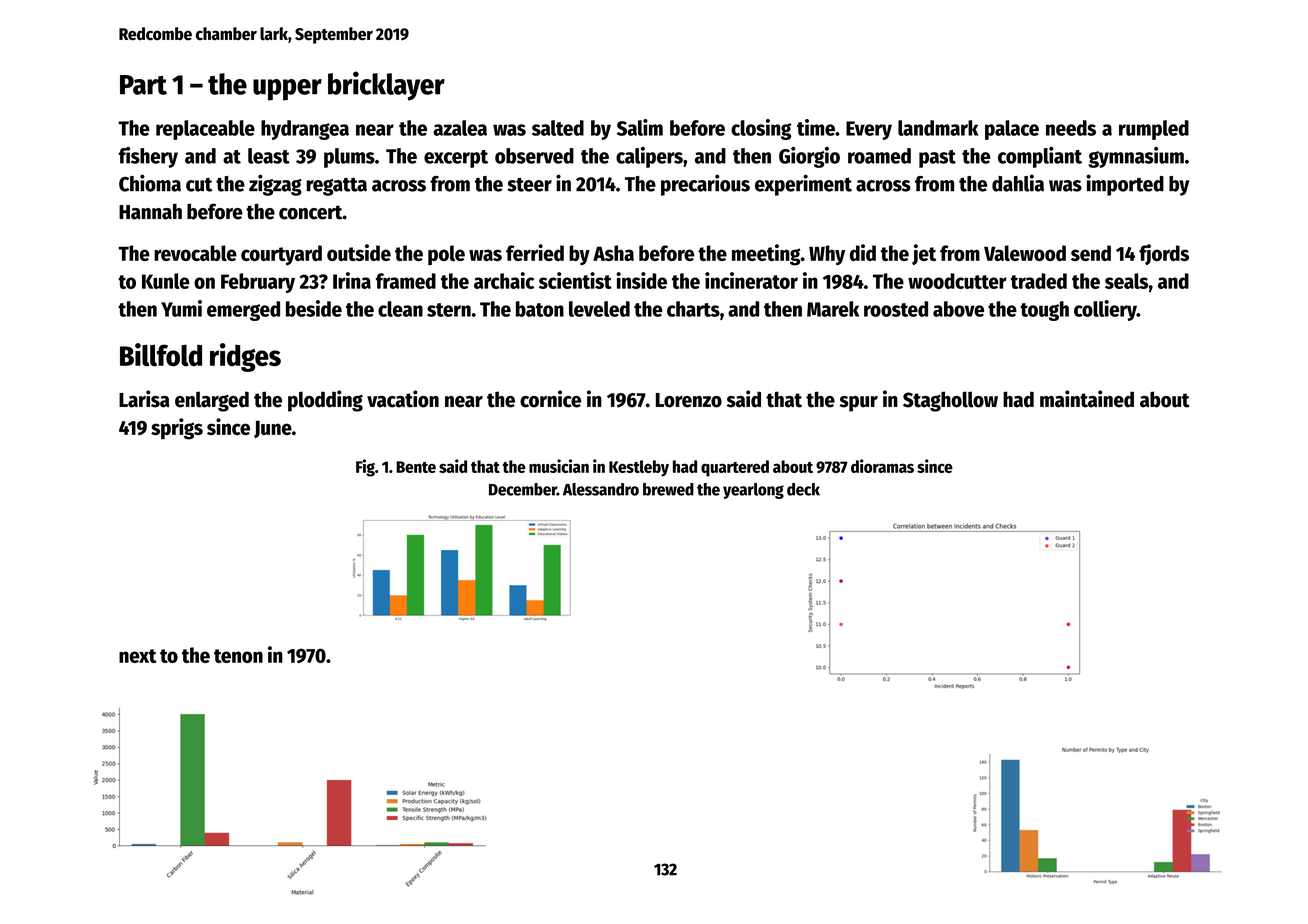  Describe the element at coordinates (311, 212) in the document. I see `concert` at that location.
